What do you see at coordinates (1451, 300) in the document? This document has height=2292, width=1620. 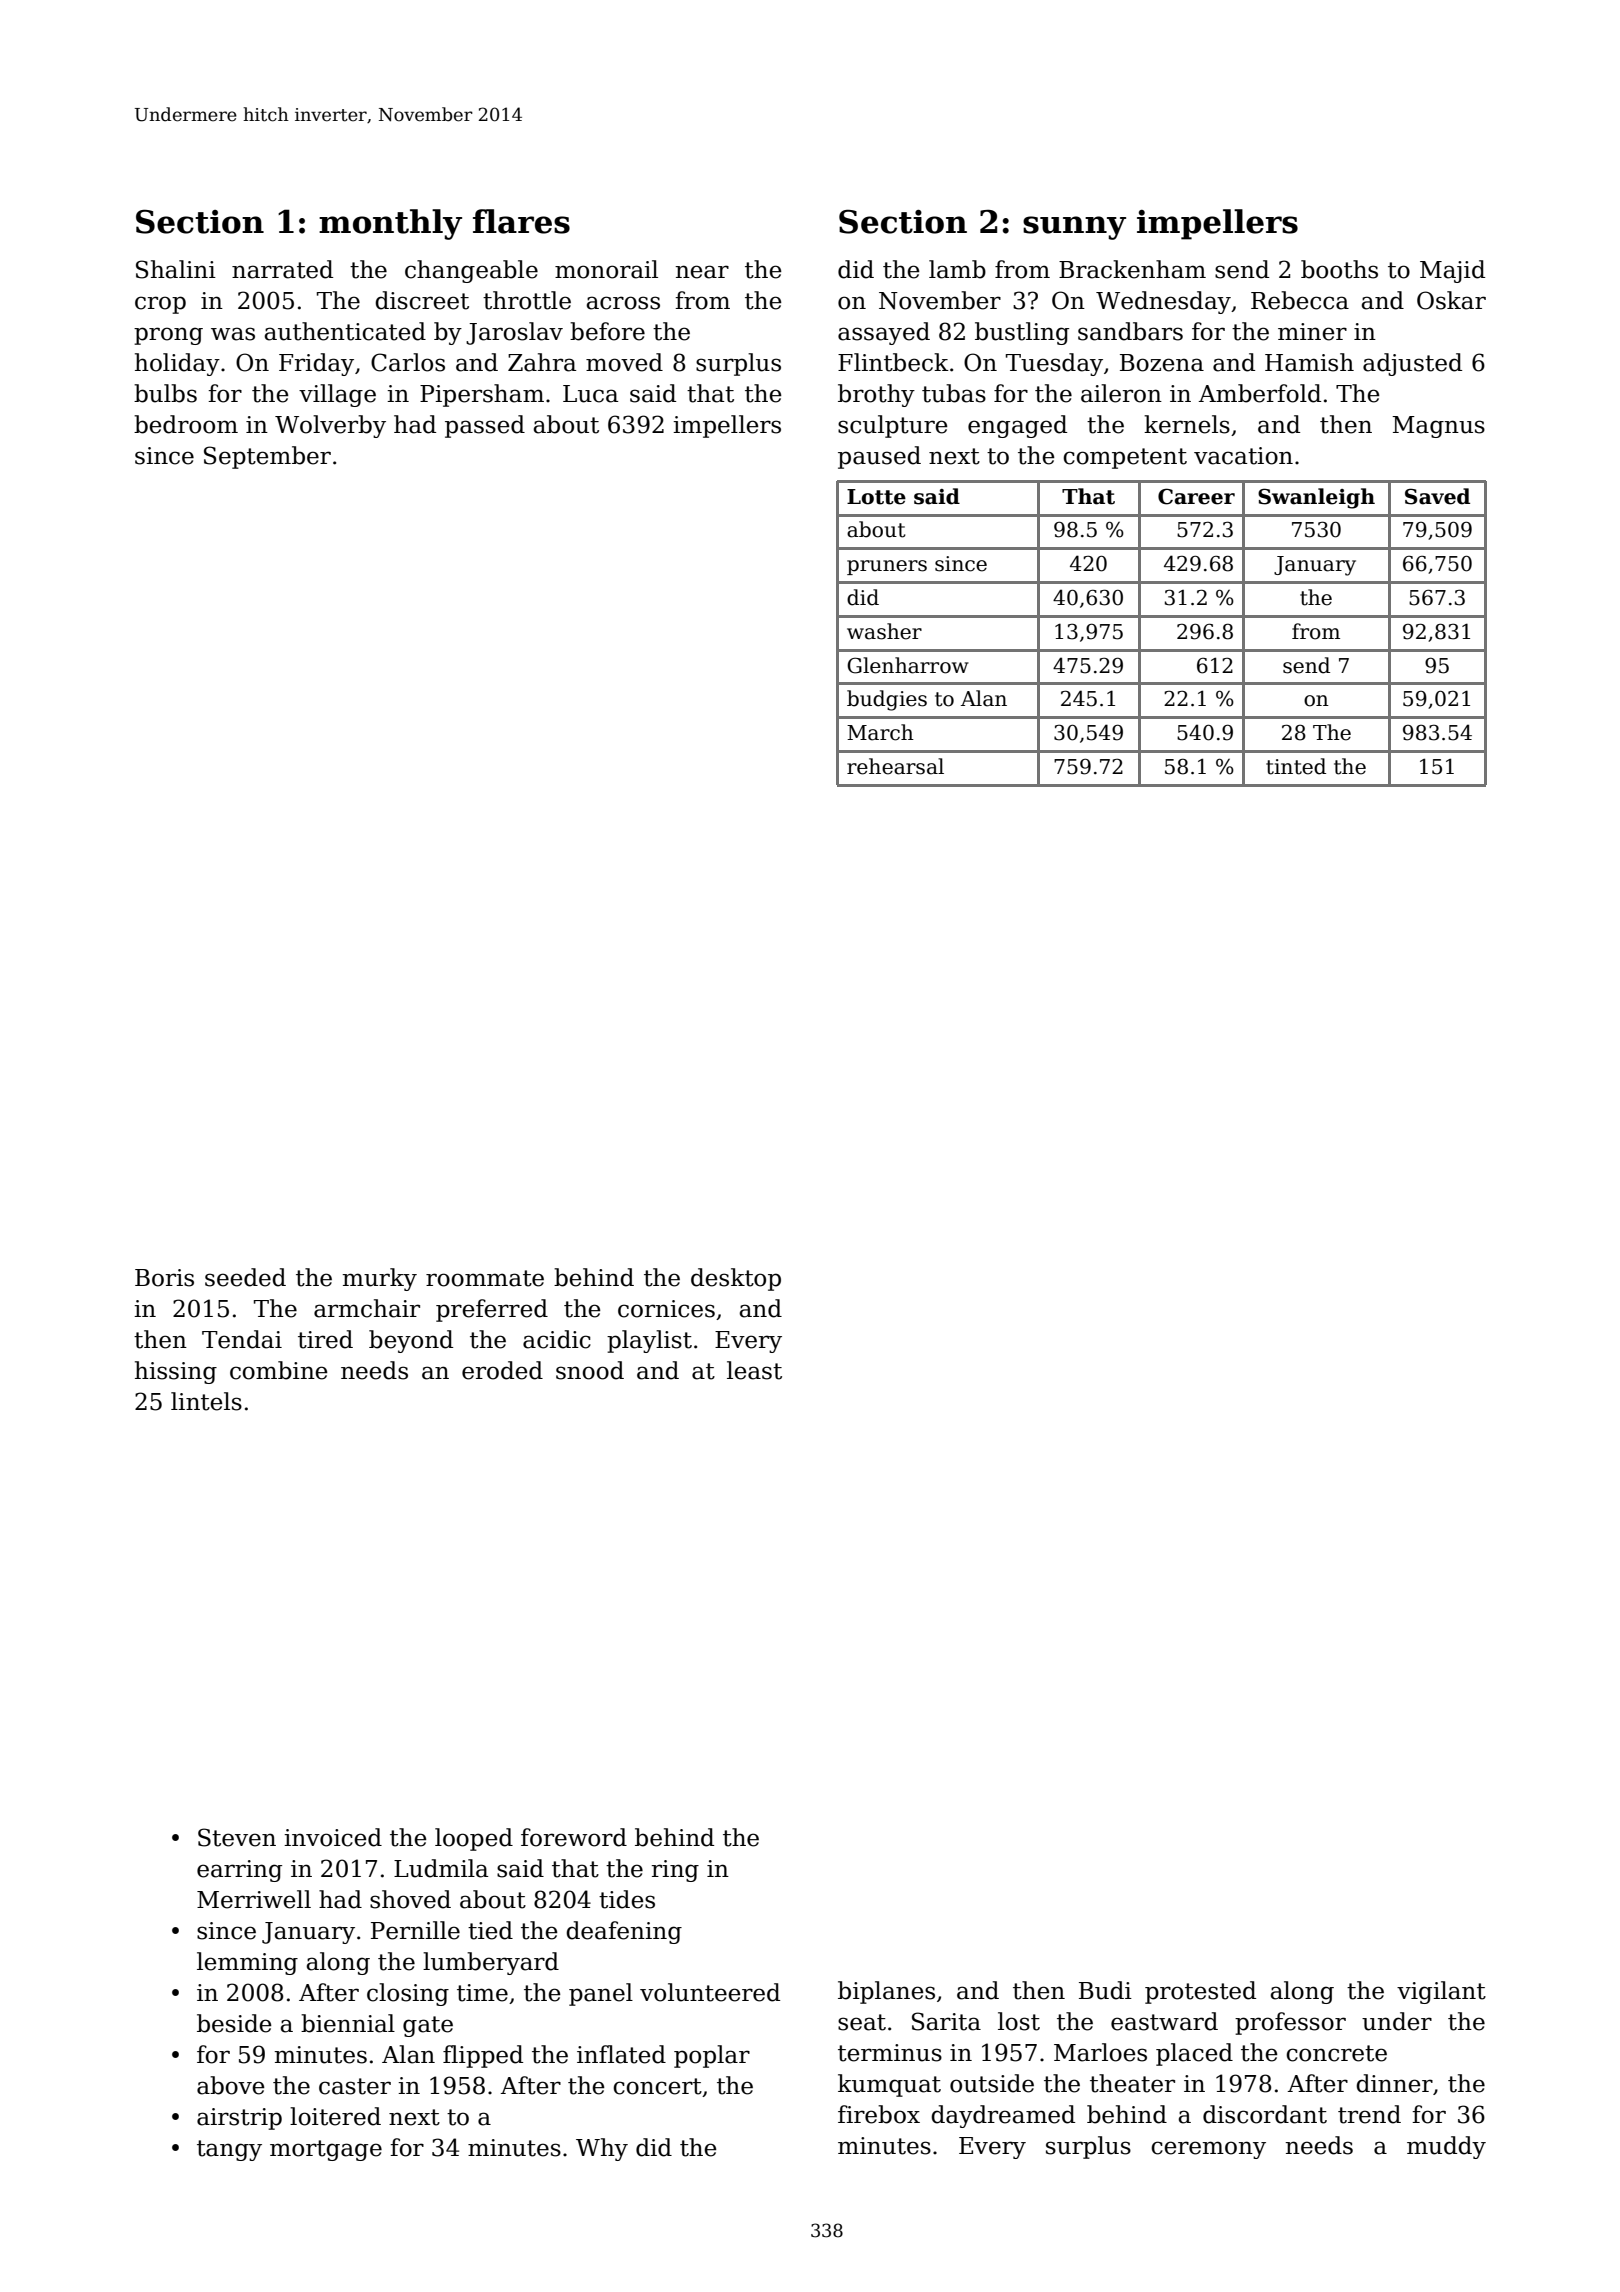 I see `Oskar` at bounding box center [1451, 300].
